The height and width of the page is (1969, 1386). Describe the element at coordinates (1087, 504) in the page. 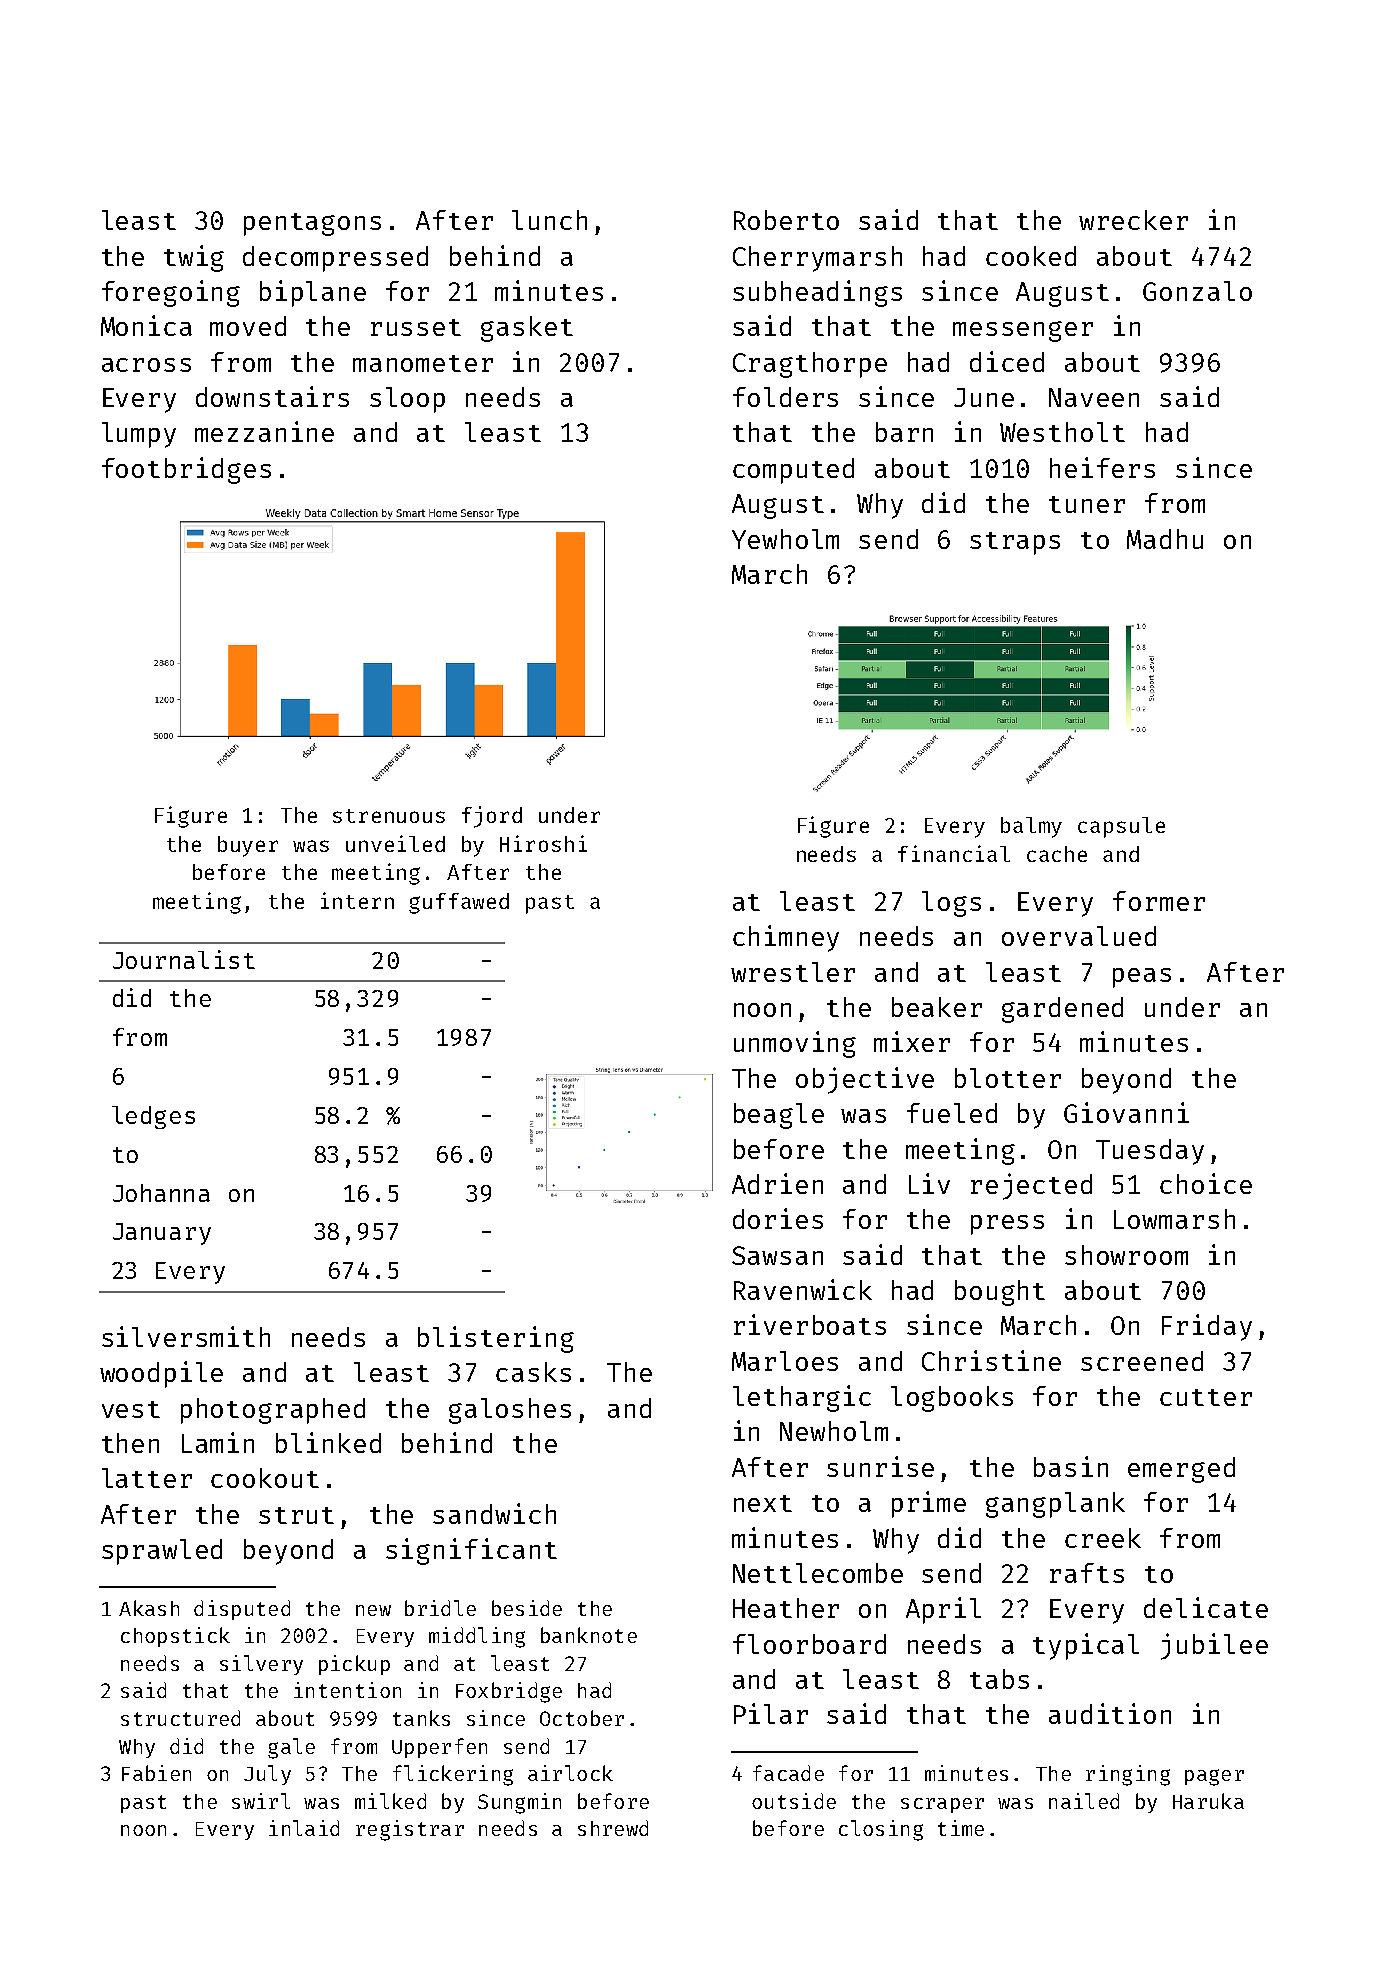

I see `tuner` at that location.
